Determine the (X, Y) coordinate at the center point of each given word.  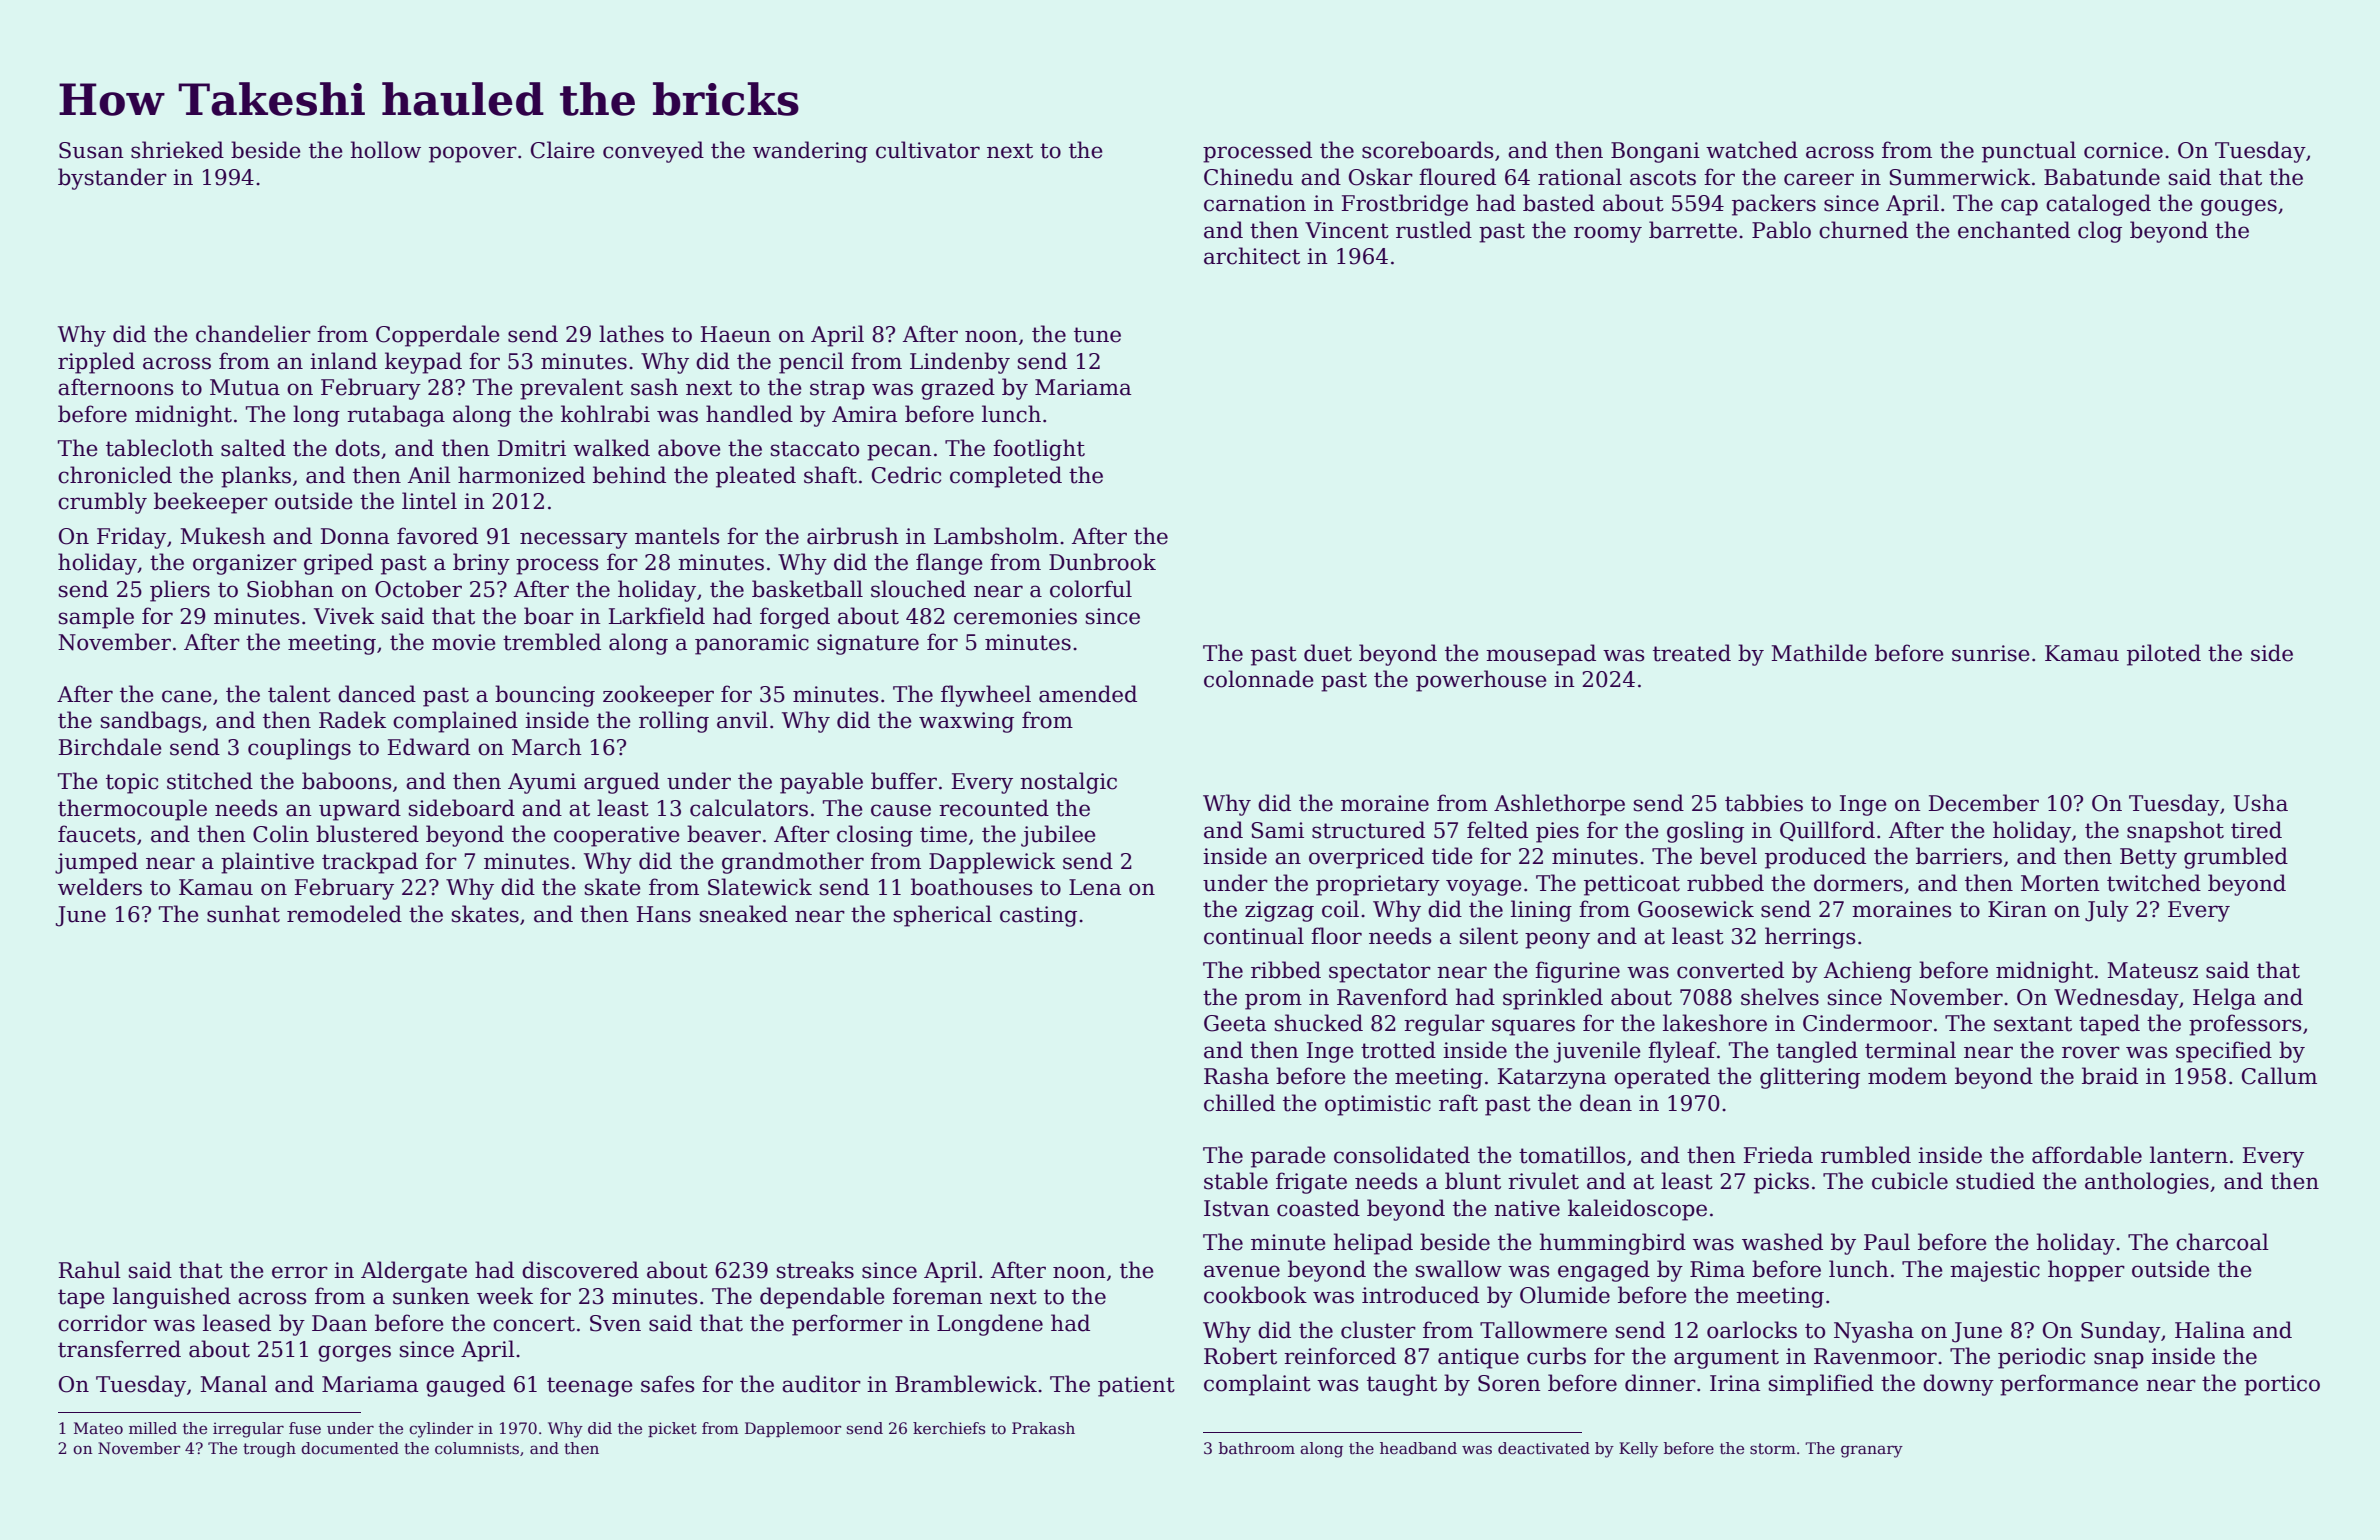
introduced (1420, 1295)
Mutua (245, 387)
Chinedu (1248, 177)
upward (360, 810)
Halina (2210, 1330)
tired (2256, 830)
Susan (91, 150)
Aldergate (414, 1272)
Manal (234, 1384)
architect (1252, 256)
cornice (2123, 150)
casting (1038, 916)
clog (2100, 232)
